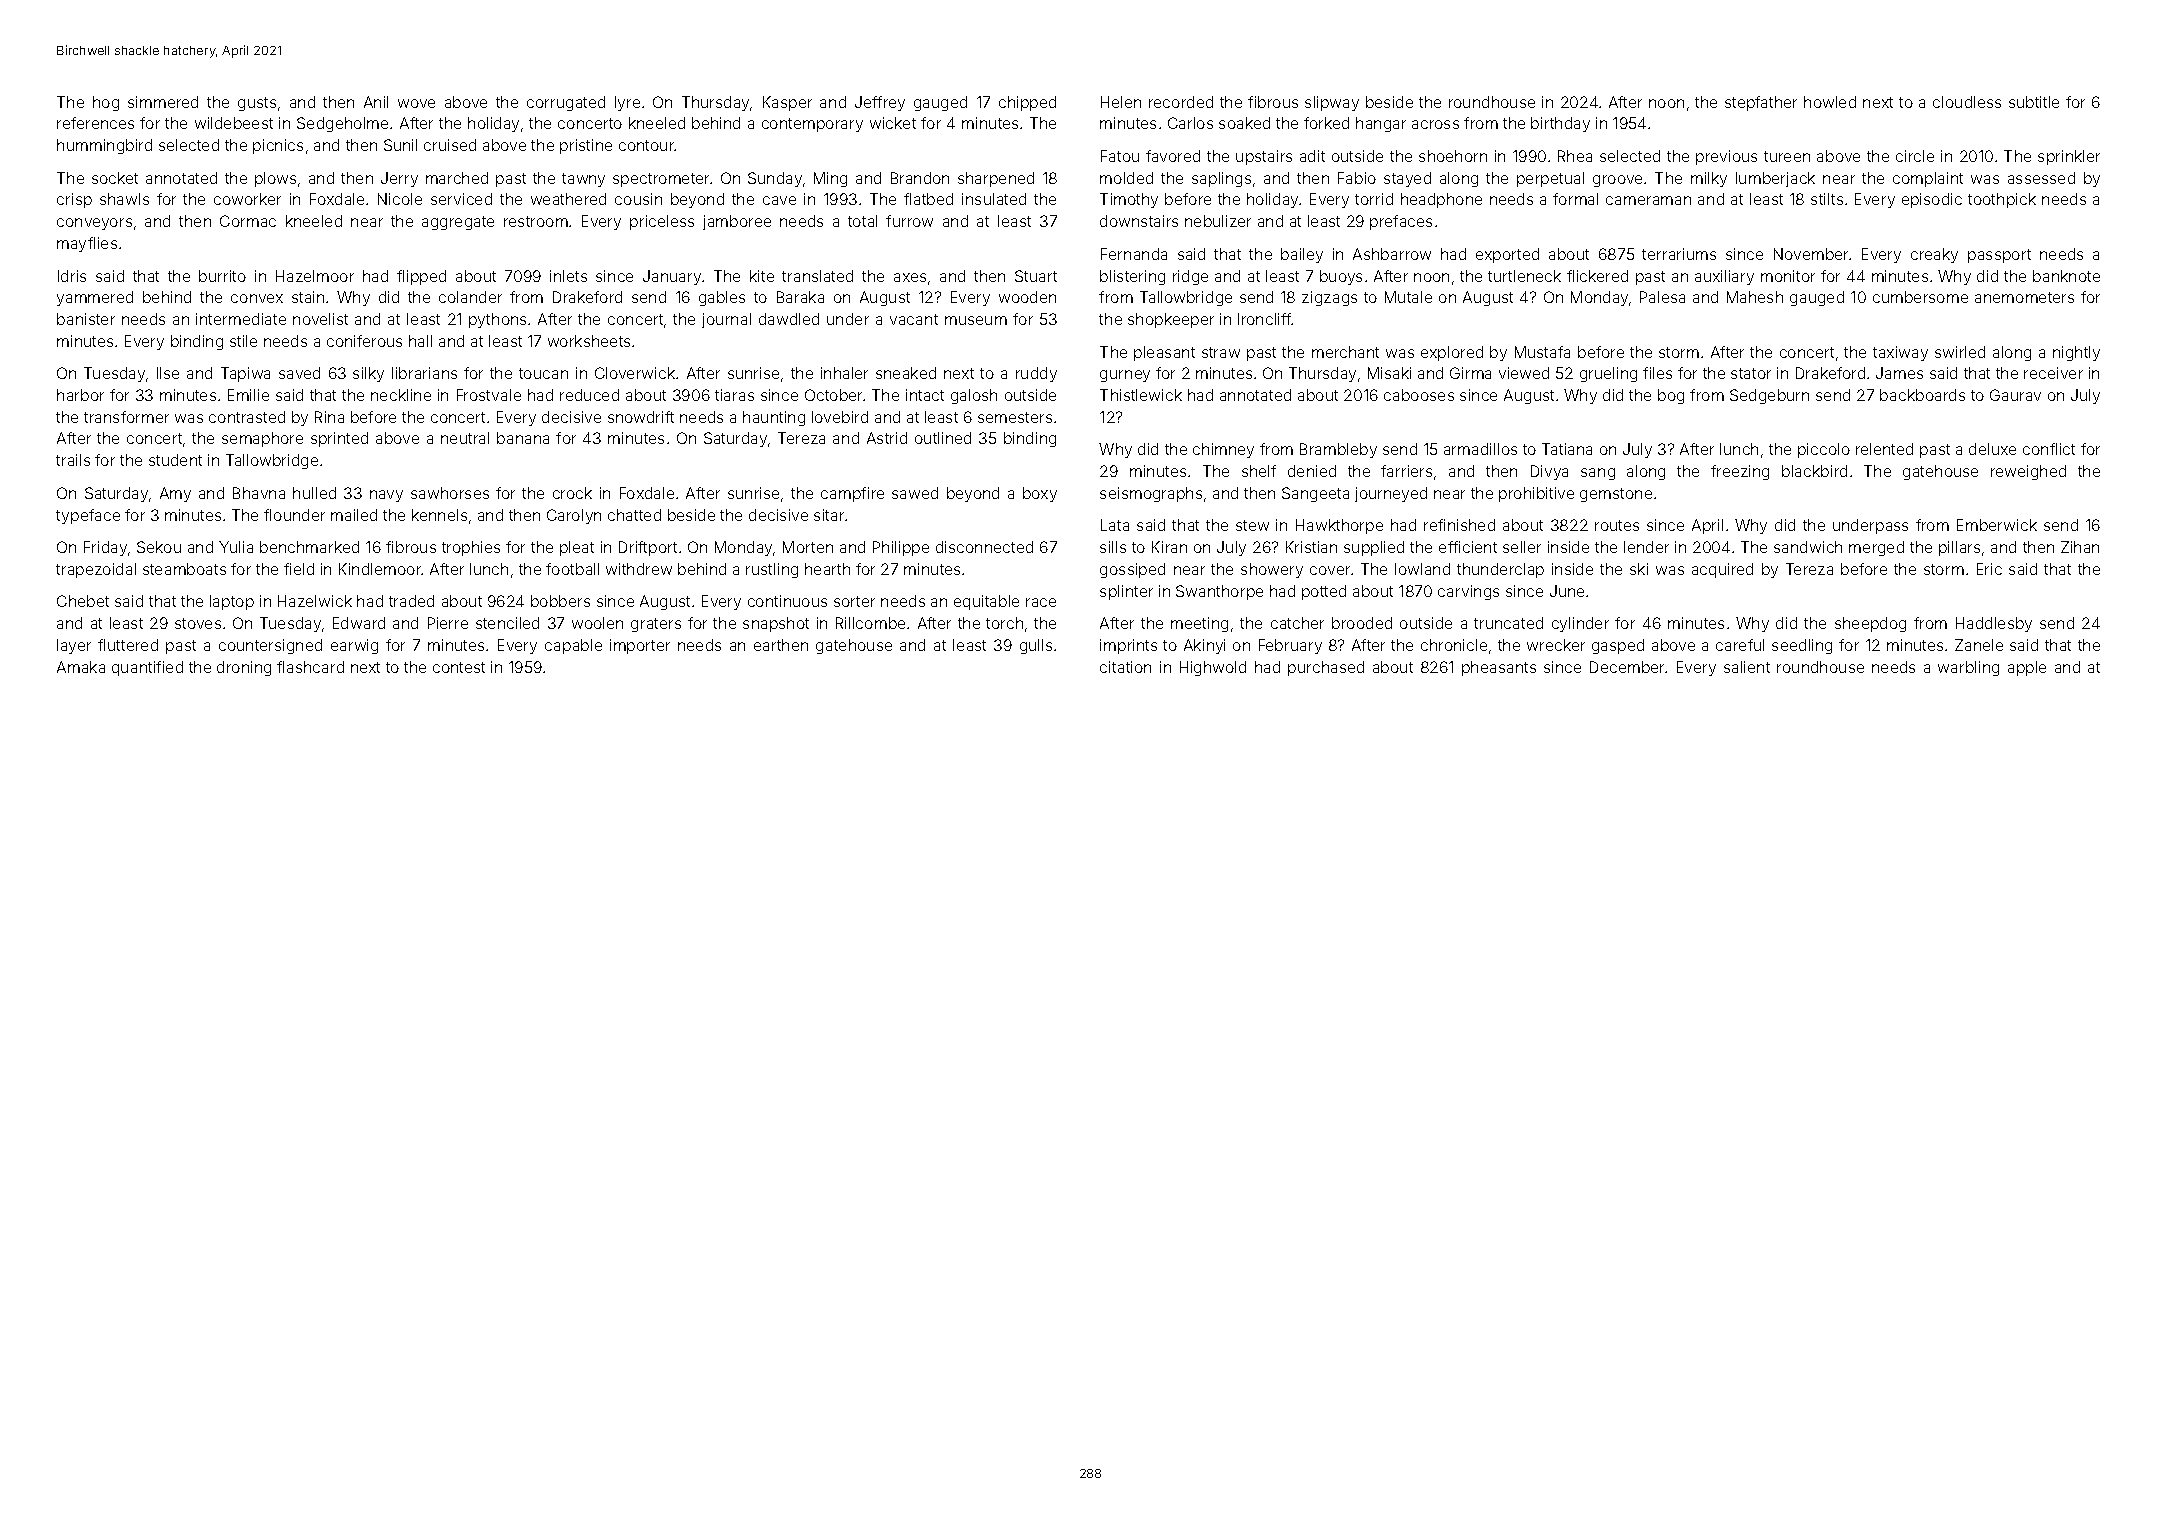 Image resolution: width=2158 pixels, height=1526 pixels. What do you see at coordinates (887, 438) in the screenshot?
I see `Astrid` at bounding box center [887, 438].
